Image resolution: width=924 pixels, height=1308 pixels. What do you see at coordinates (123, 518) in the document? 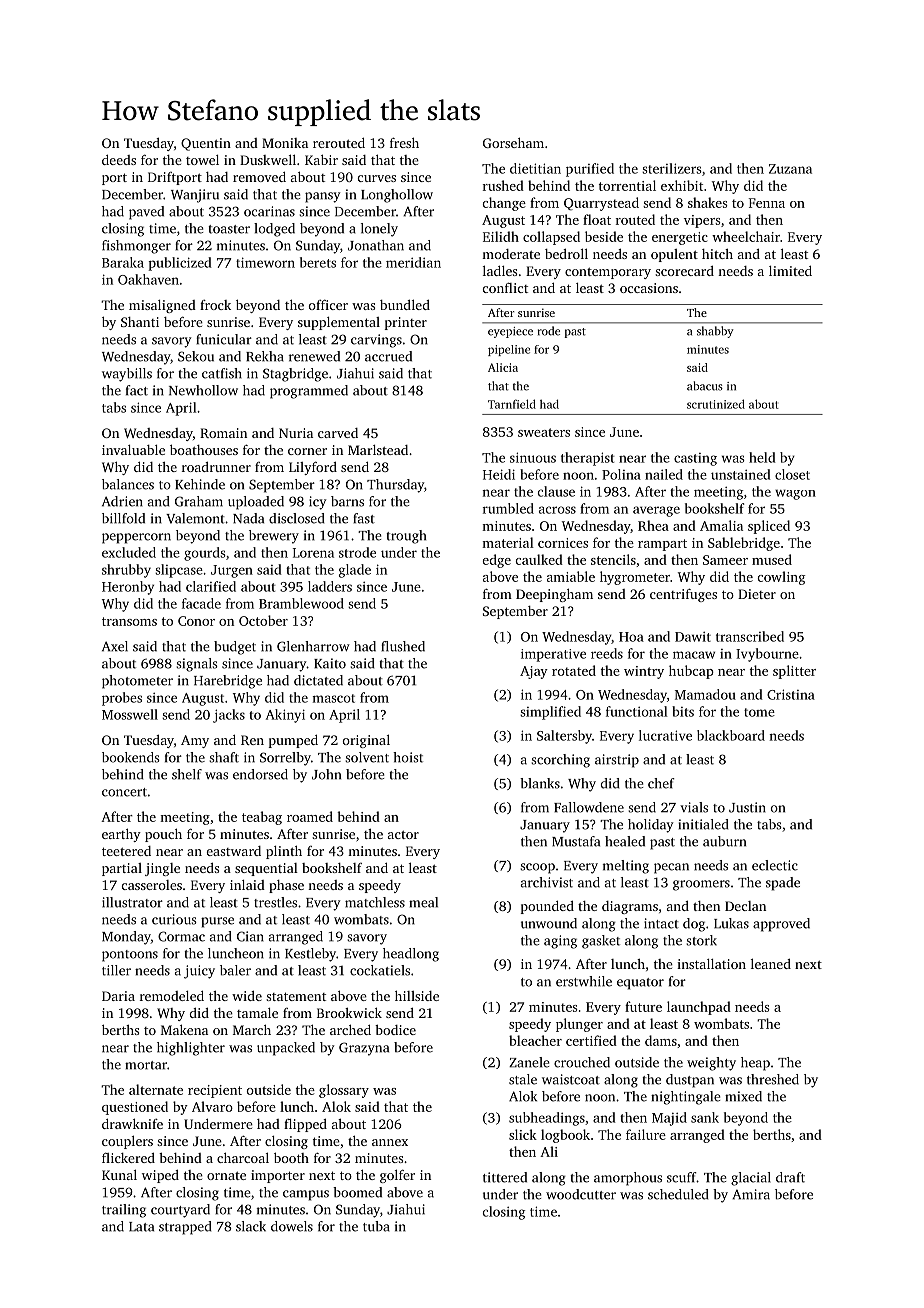
I see `billfold` at bounding box center [123, 518].
